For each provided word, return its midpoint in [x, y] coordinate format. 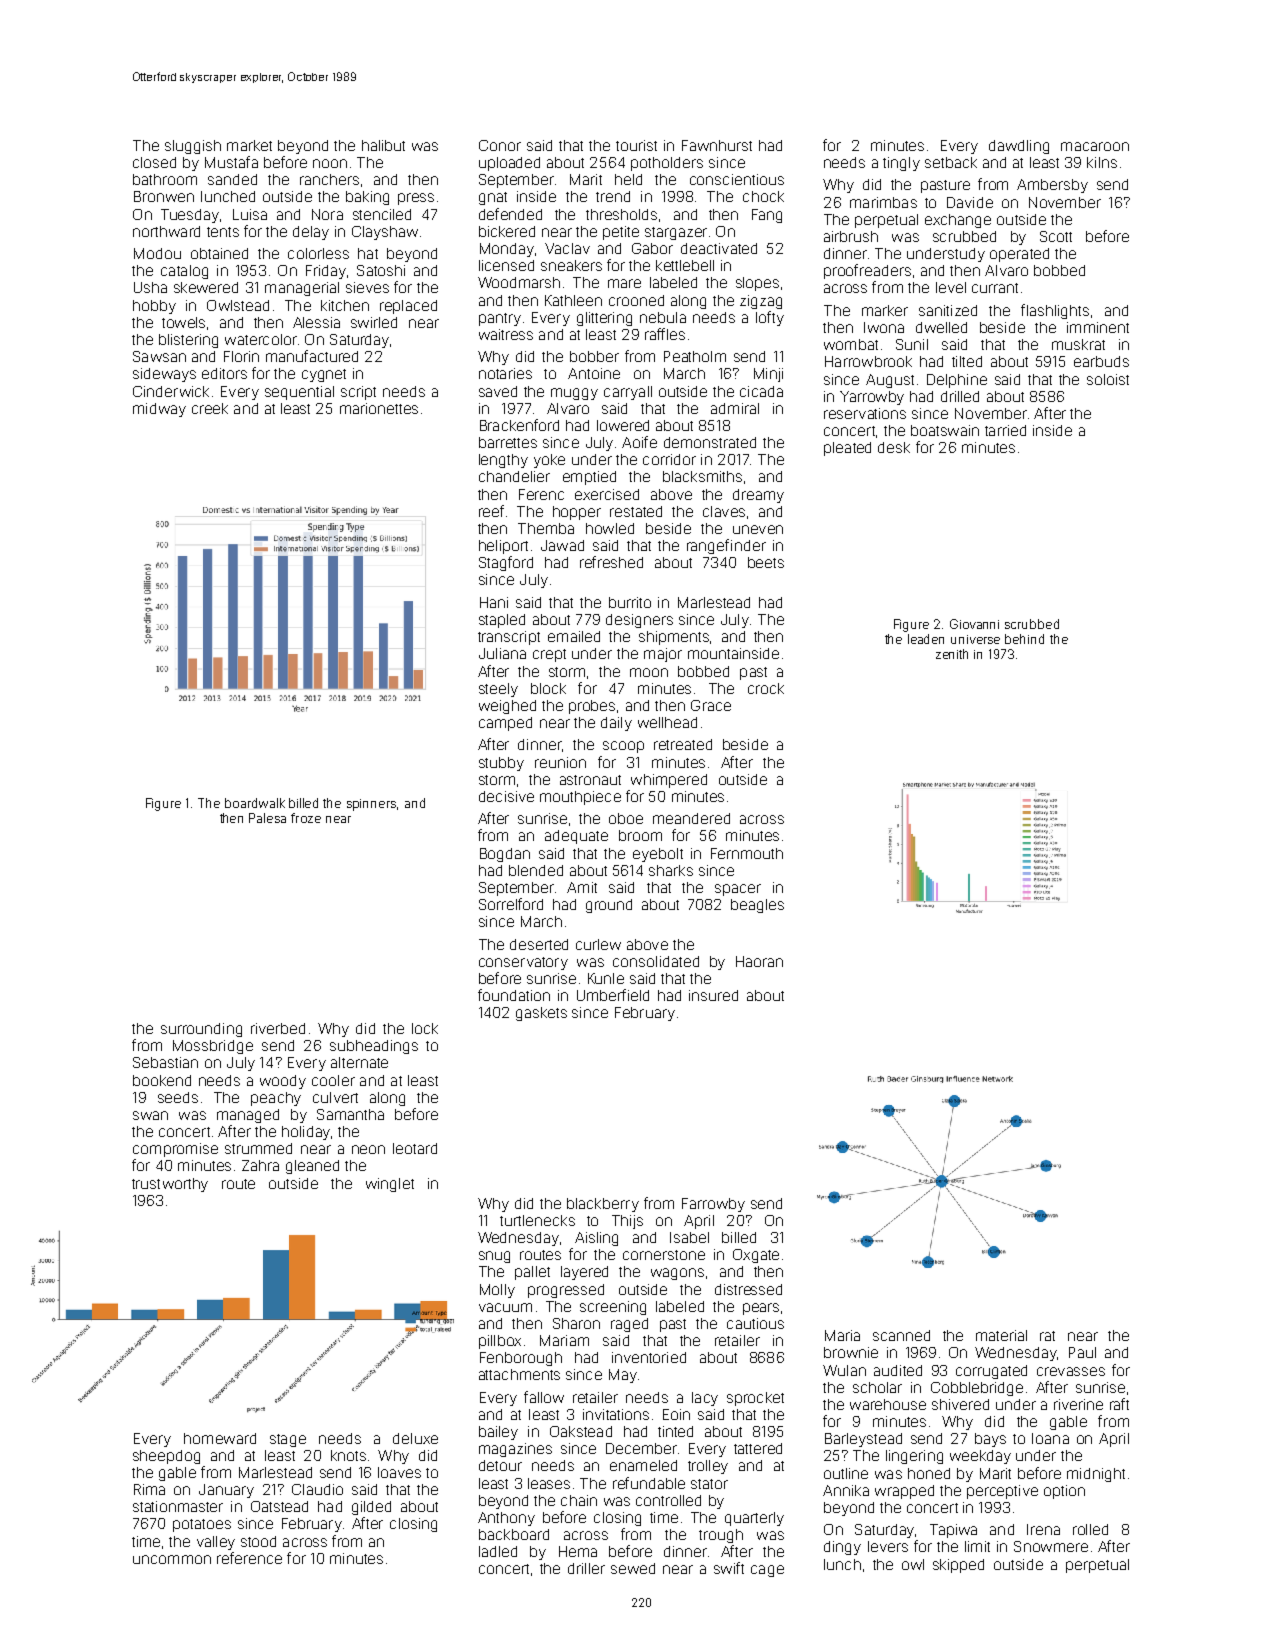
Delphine [957, 381]
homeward [220, 1438]
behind [1024, 639]
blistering [188, 341]
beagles [757, 906]
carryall [628, 393]
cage [767, 1571]
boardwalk [255, 803]
